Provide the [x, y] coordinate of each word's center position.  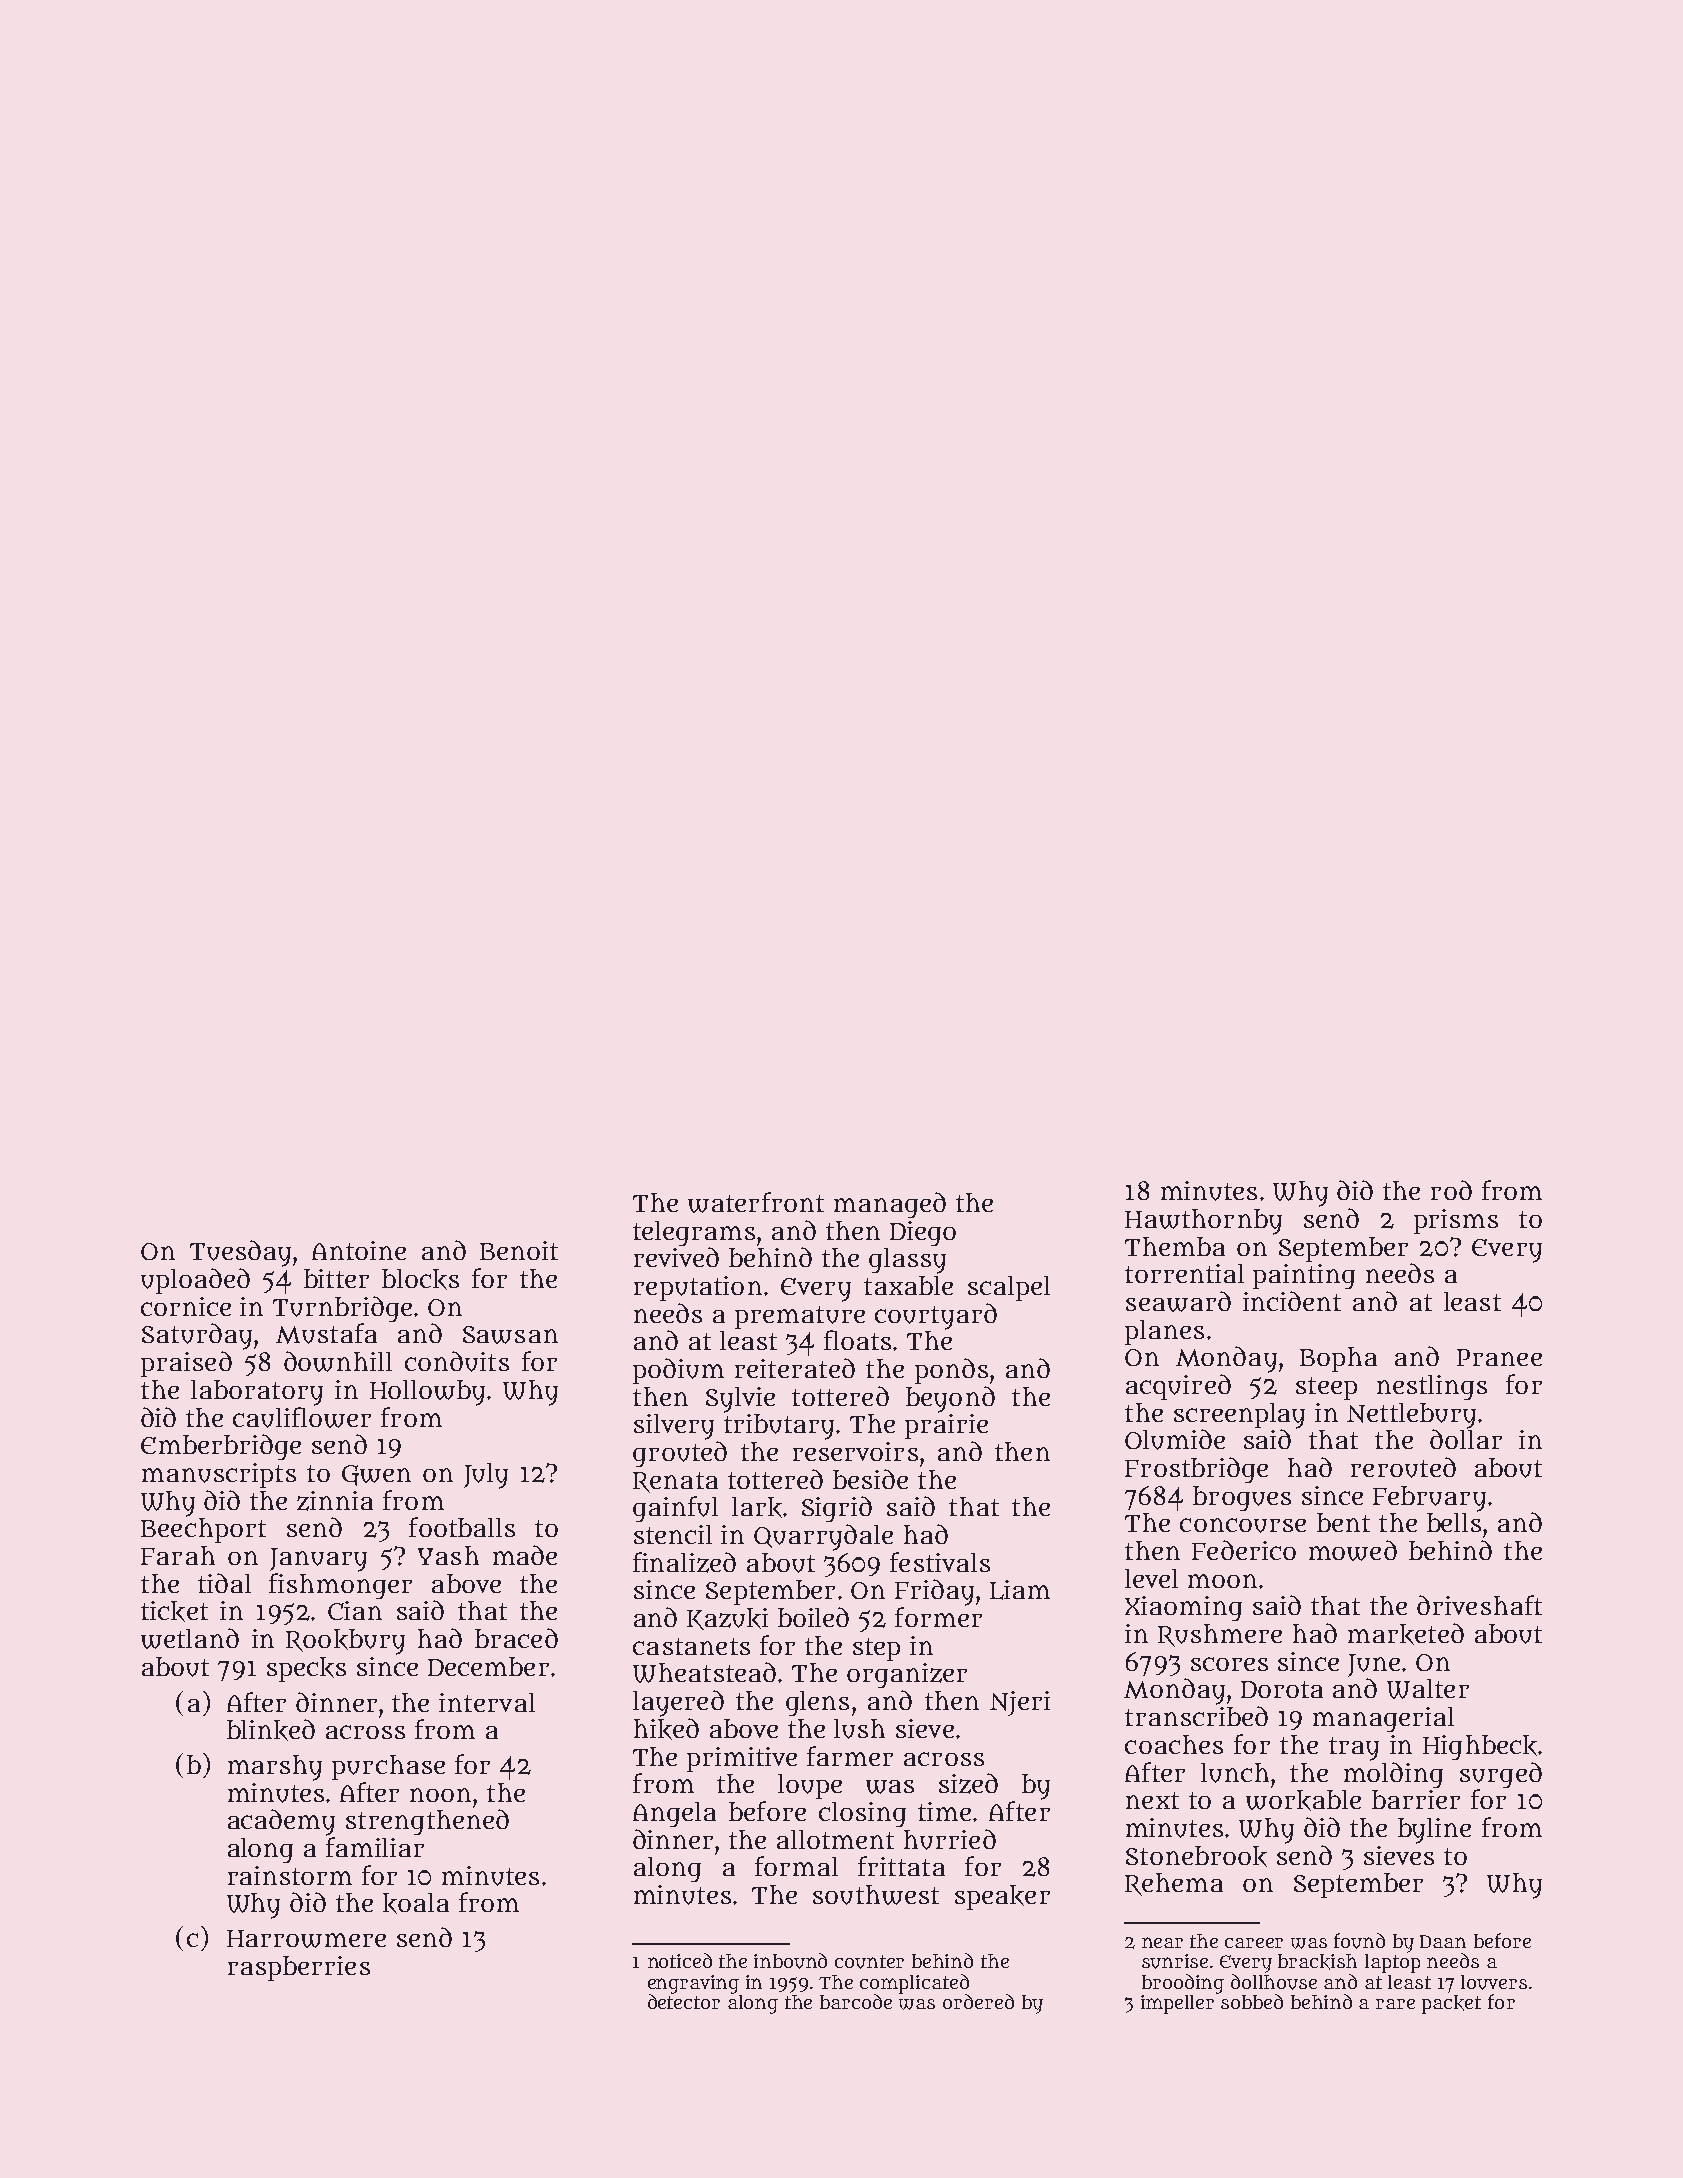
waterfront [756, 1202]
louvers [1494, 1982]
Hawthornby [1203, 1222]
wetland [190, 1638]
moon [1222, 1581]
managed [890, 1205]
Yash [448, 1555]
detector [684, 2001]
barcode [856, 2001]
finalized [684, 1562]
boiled [813, 1617]
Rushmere [1220, 1635]
